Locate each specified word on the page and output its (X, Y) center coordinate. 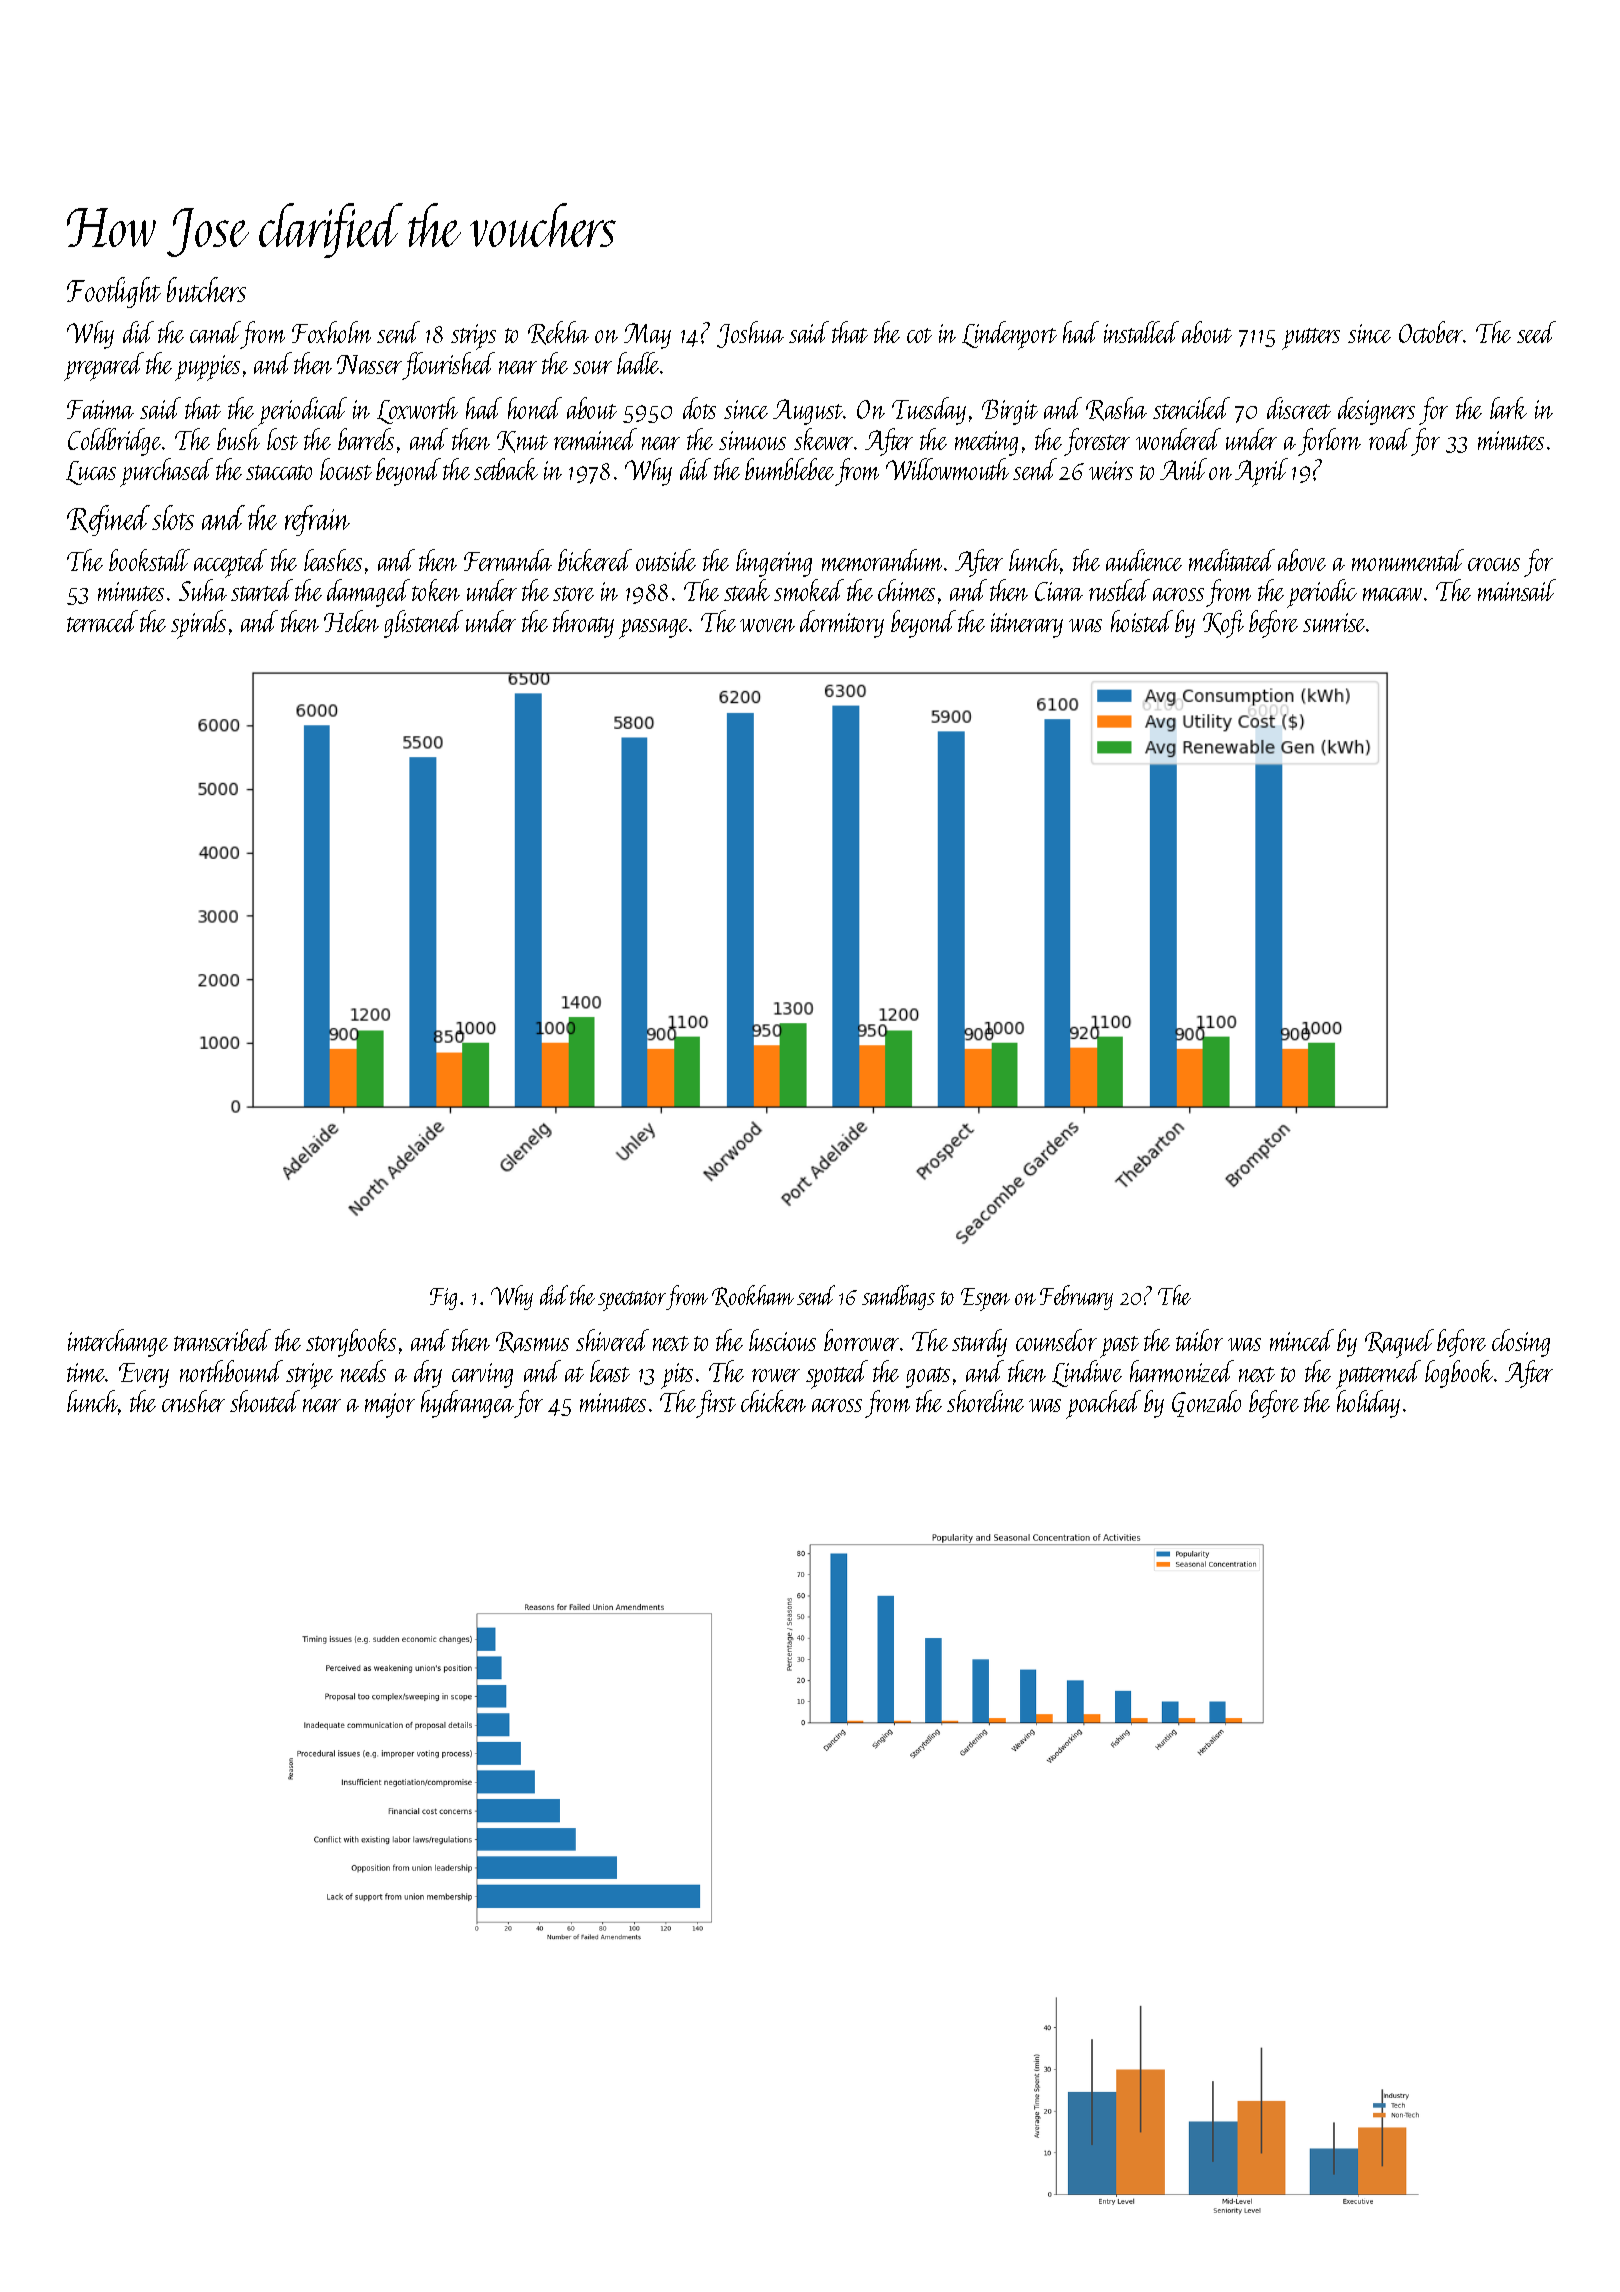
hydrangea (468, 1404)
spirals (198, 624)
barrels (366, 439)
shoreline (985, 1401)
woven (767, 625)
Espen (985, 1299)
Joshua (750, 334)
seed (1536, 332)
